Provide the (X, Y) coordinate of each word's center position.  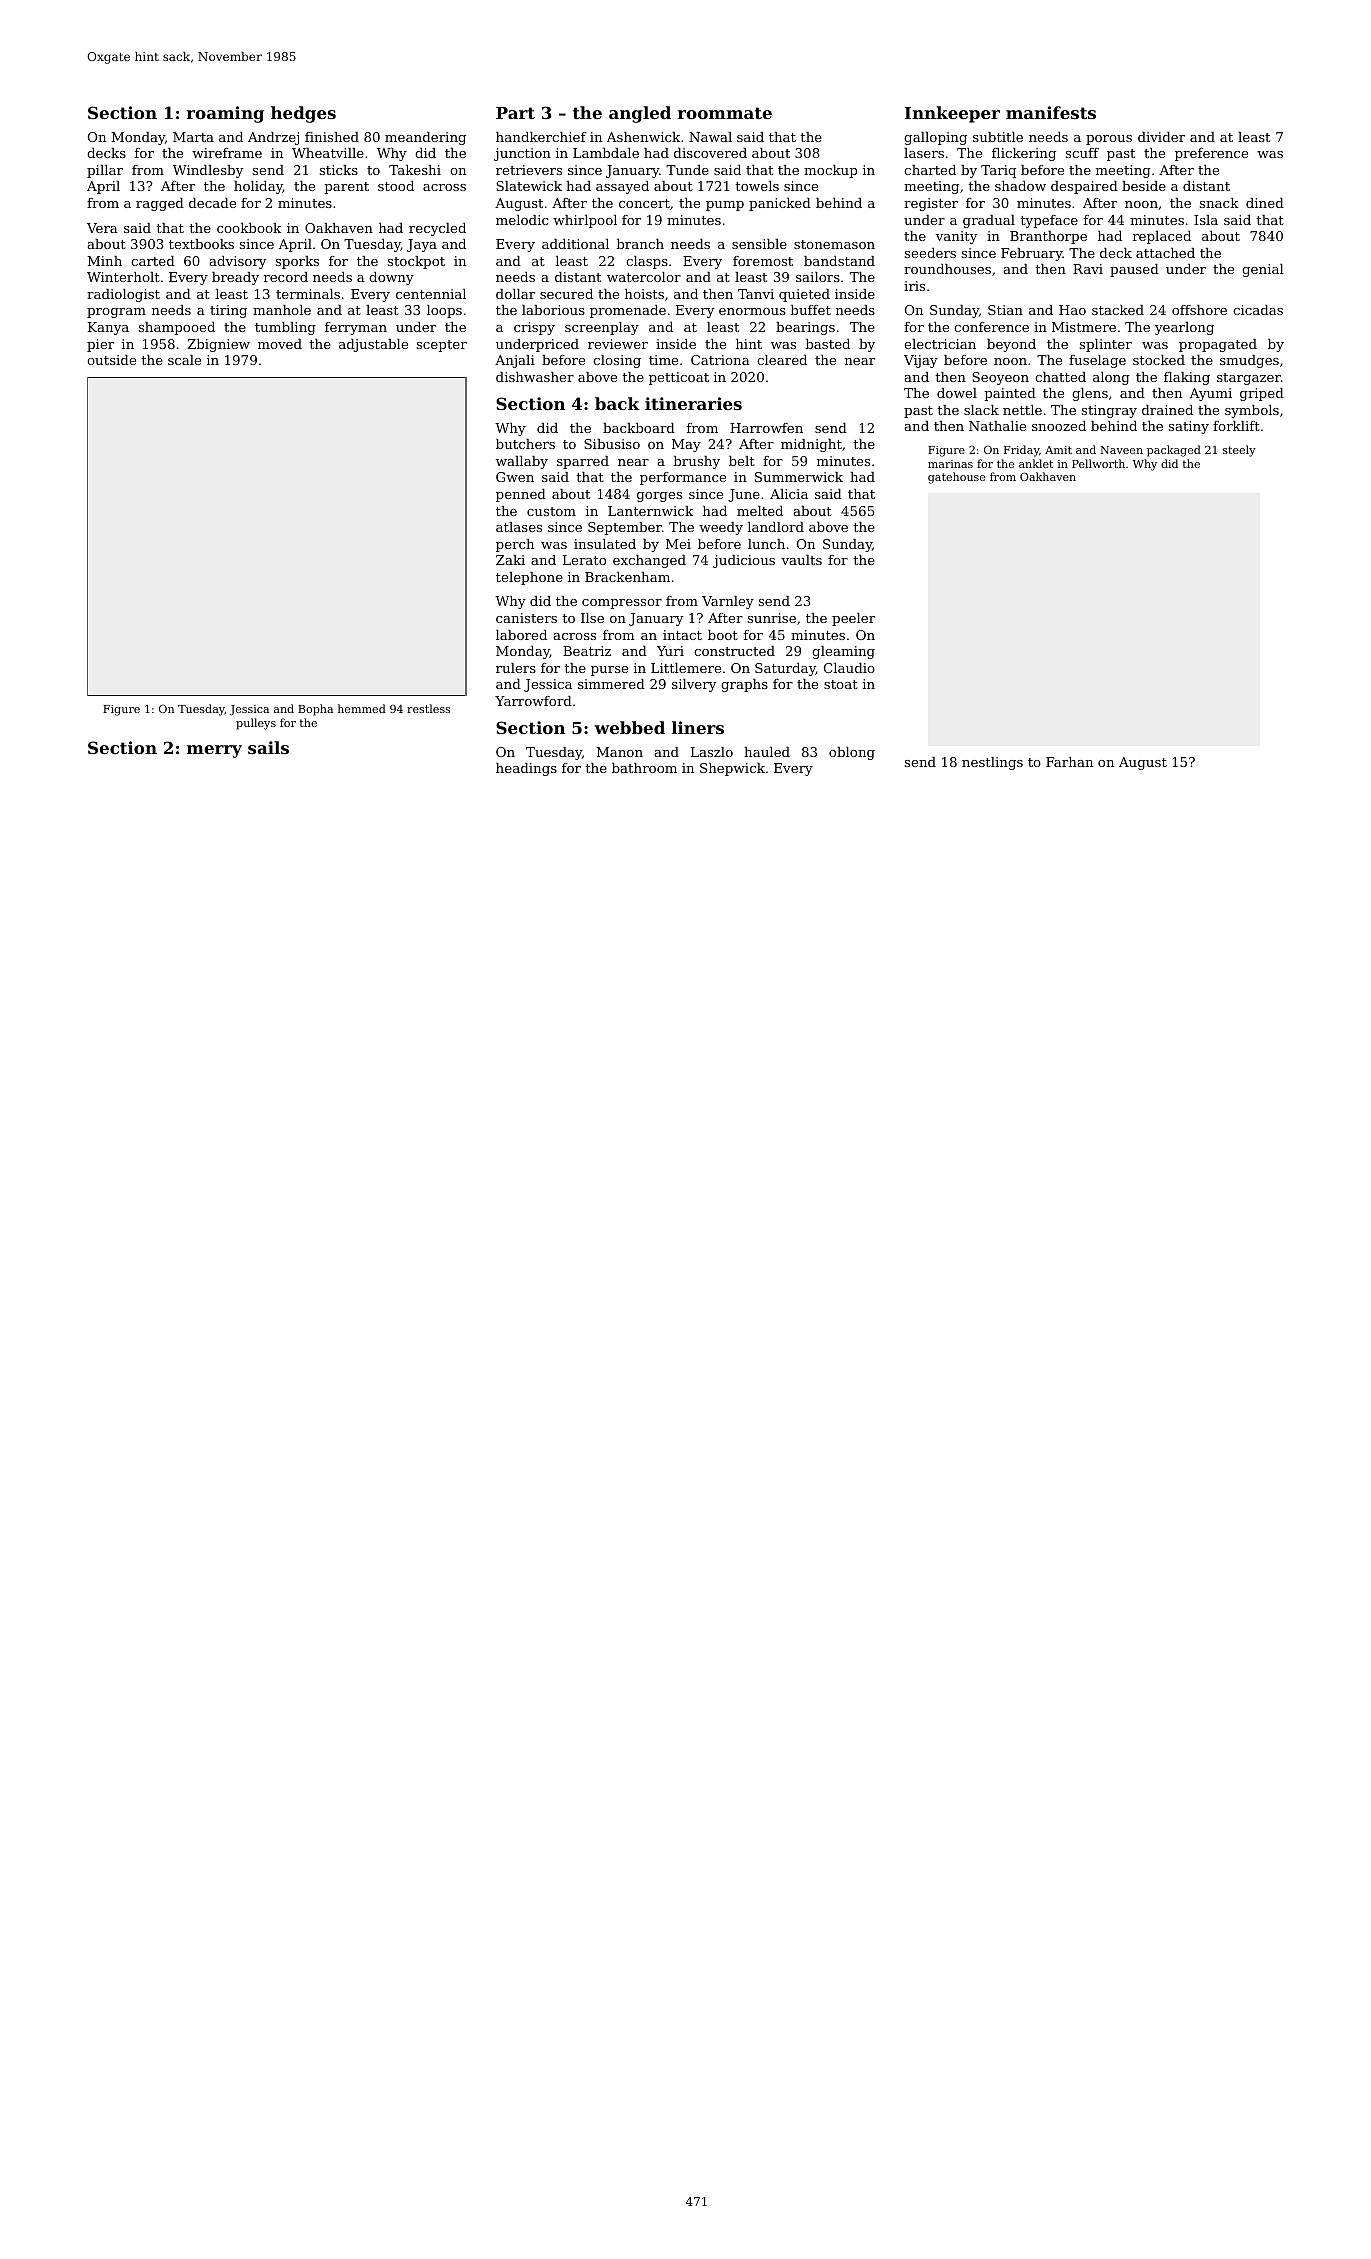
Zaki (510, 560)
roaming (225, 114)
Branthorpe (1048, 237)
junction (522, 154)
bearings (805, 328)
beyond (1011, 345)
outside (111, 360)
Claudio (849, 668)
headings (526, 769)
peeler (853, 619)
